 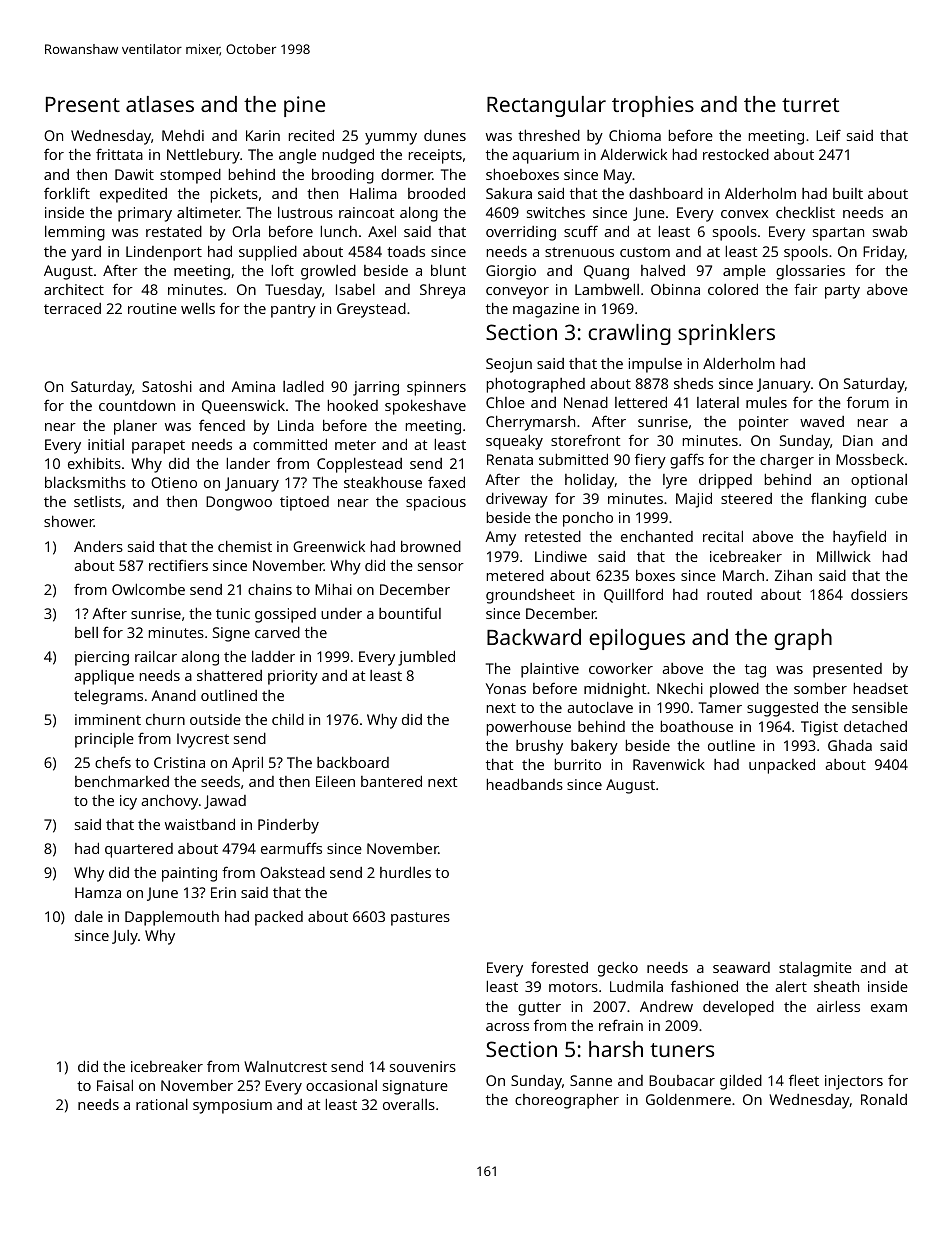 I want to click on Yonas, so click(x=506, y=688).
